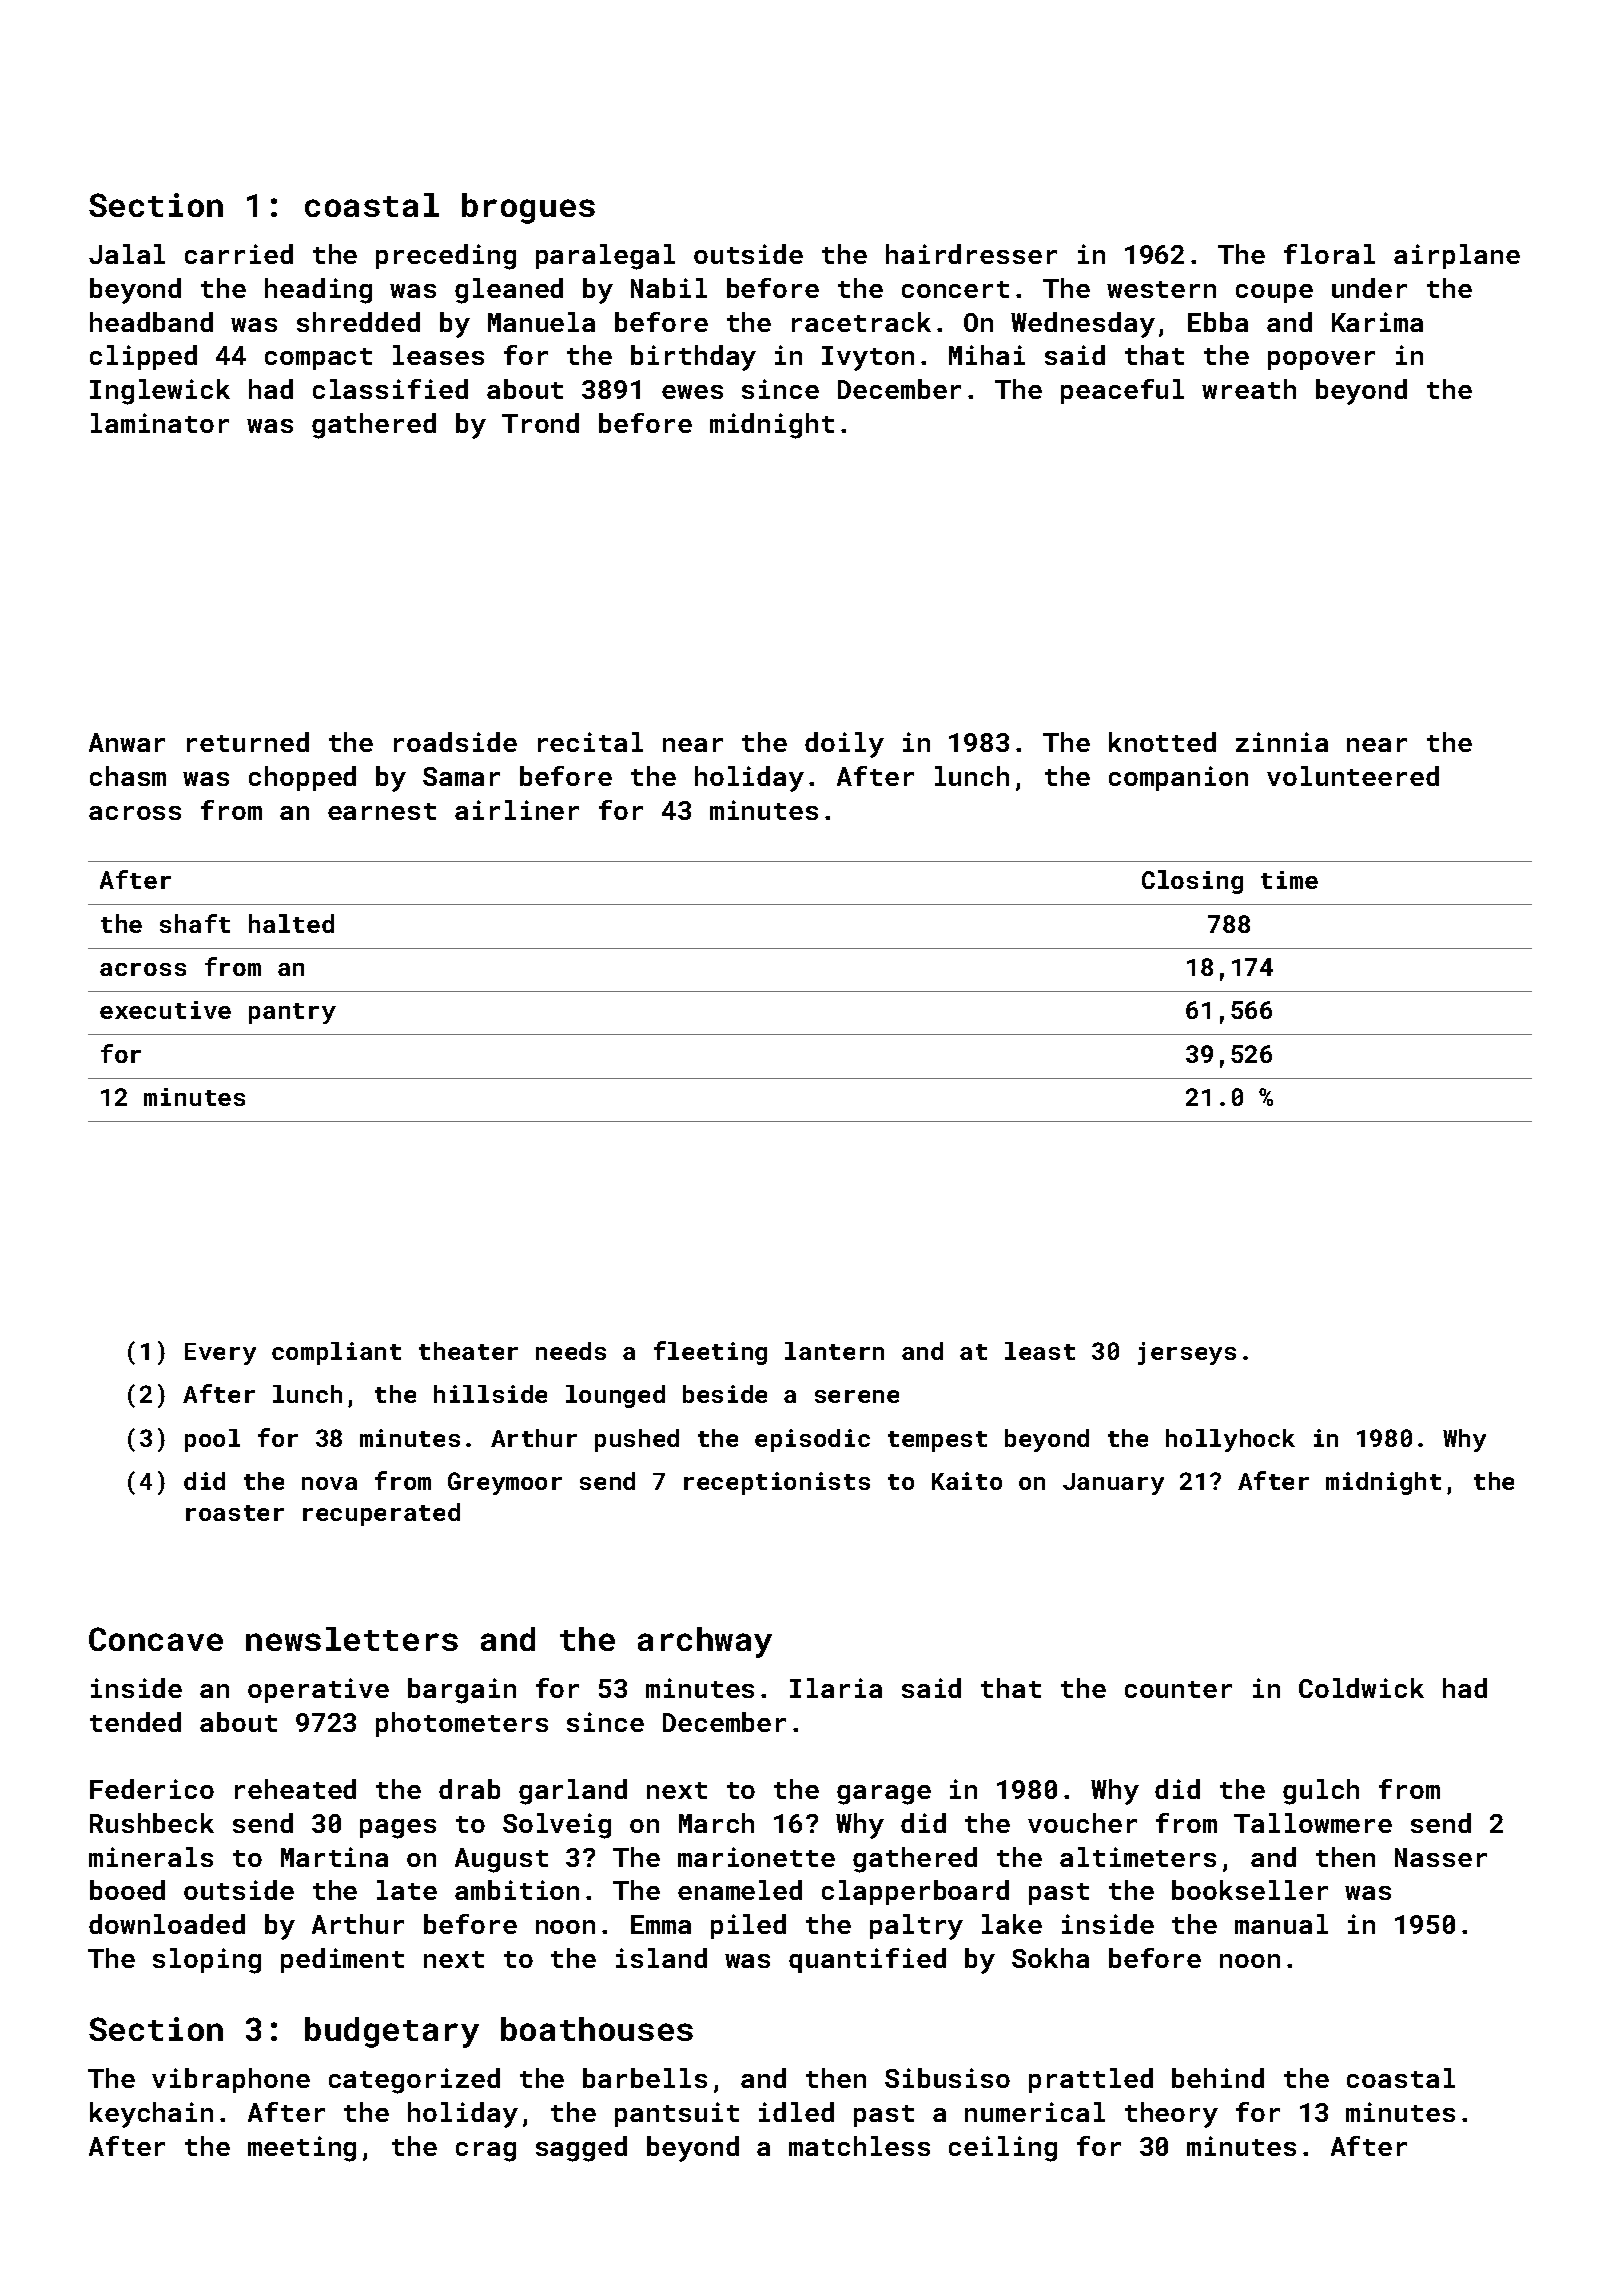 The width and height of the document is (1620, 2292). I want to click on theater, so click(468, 1351).
